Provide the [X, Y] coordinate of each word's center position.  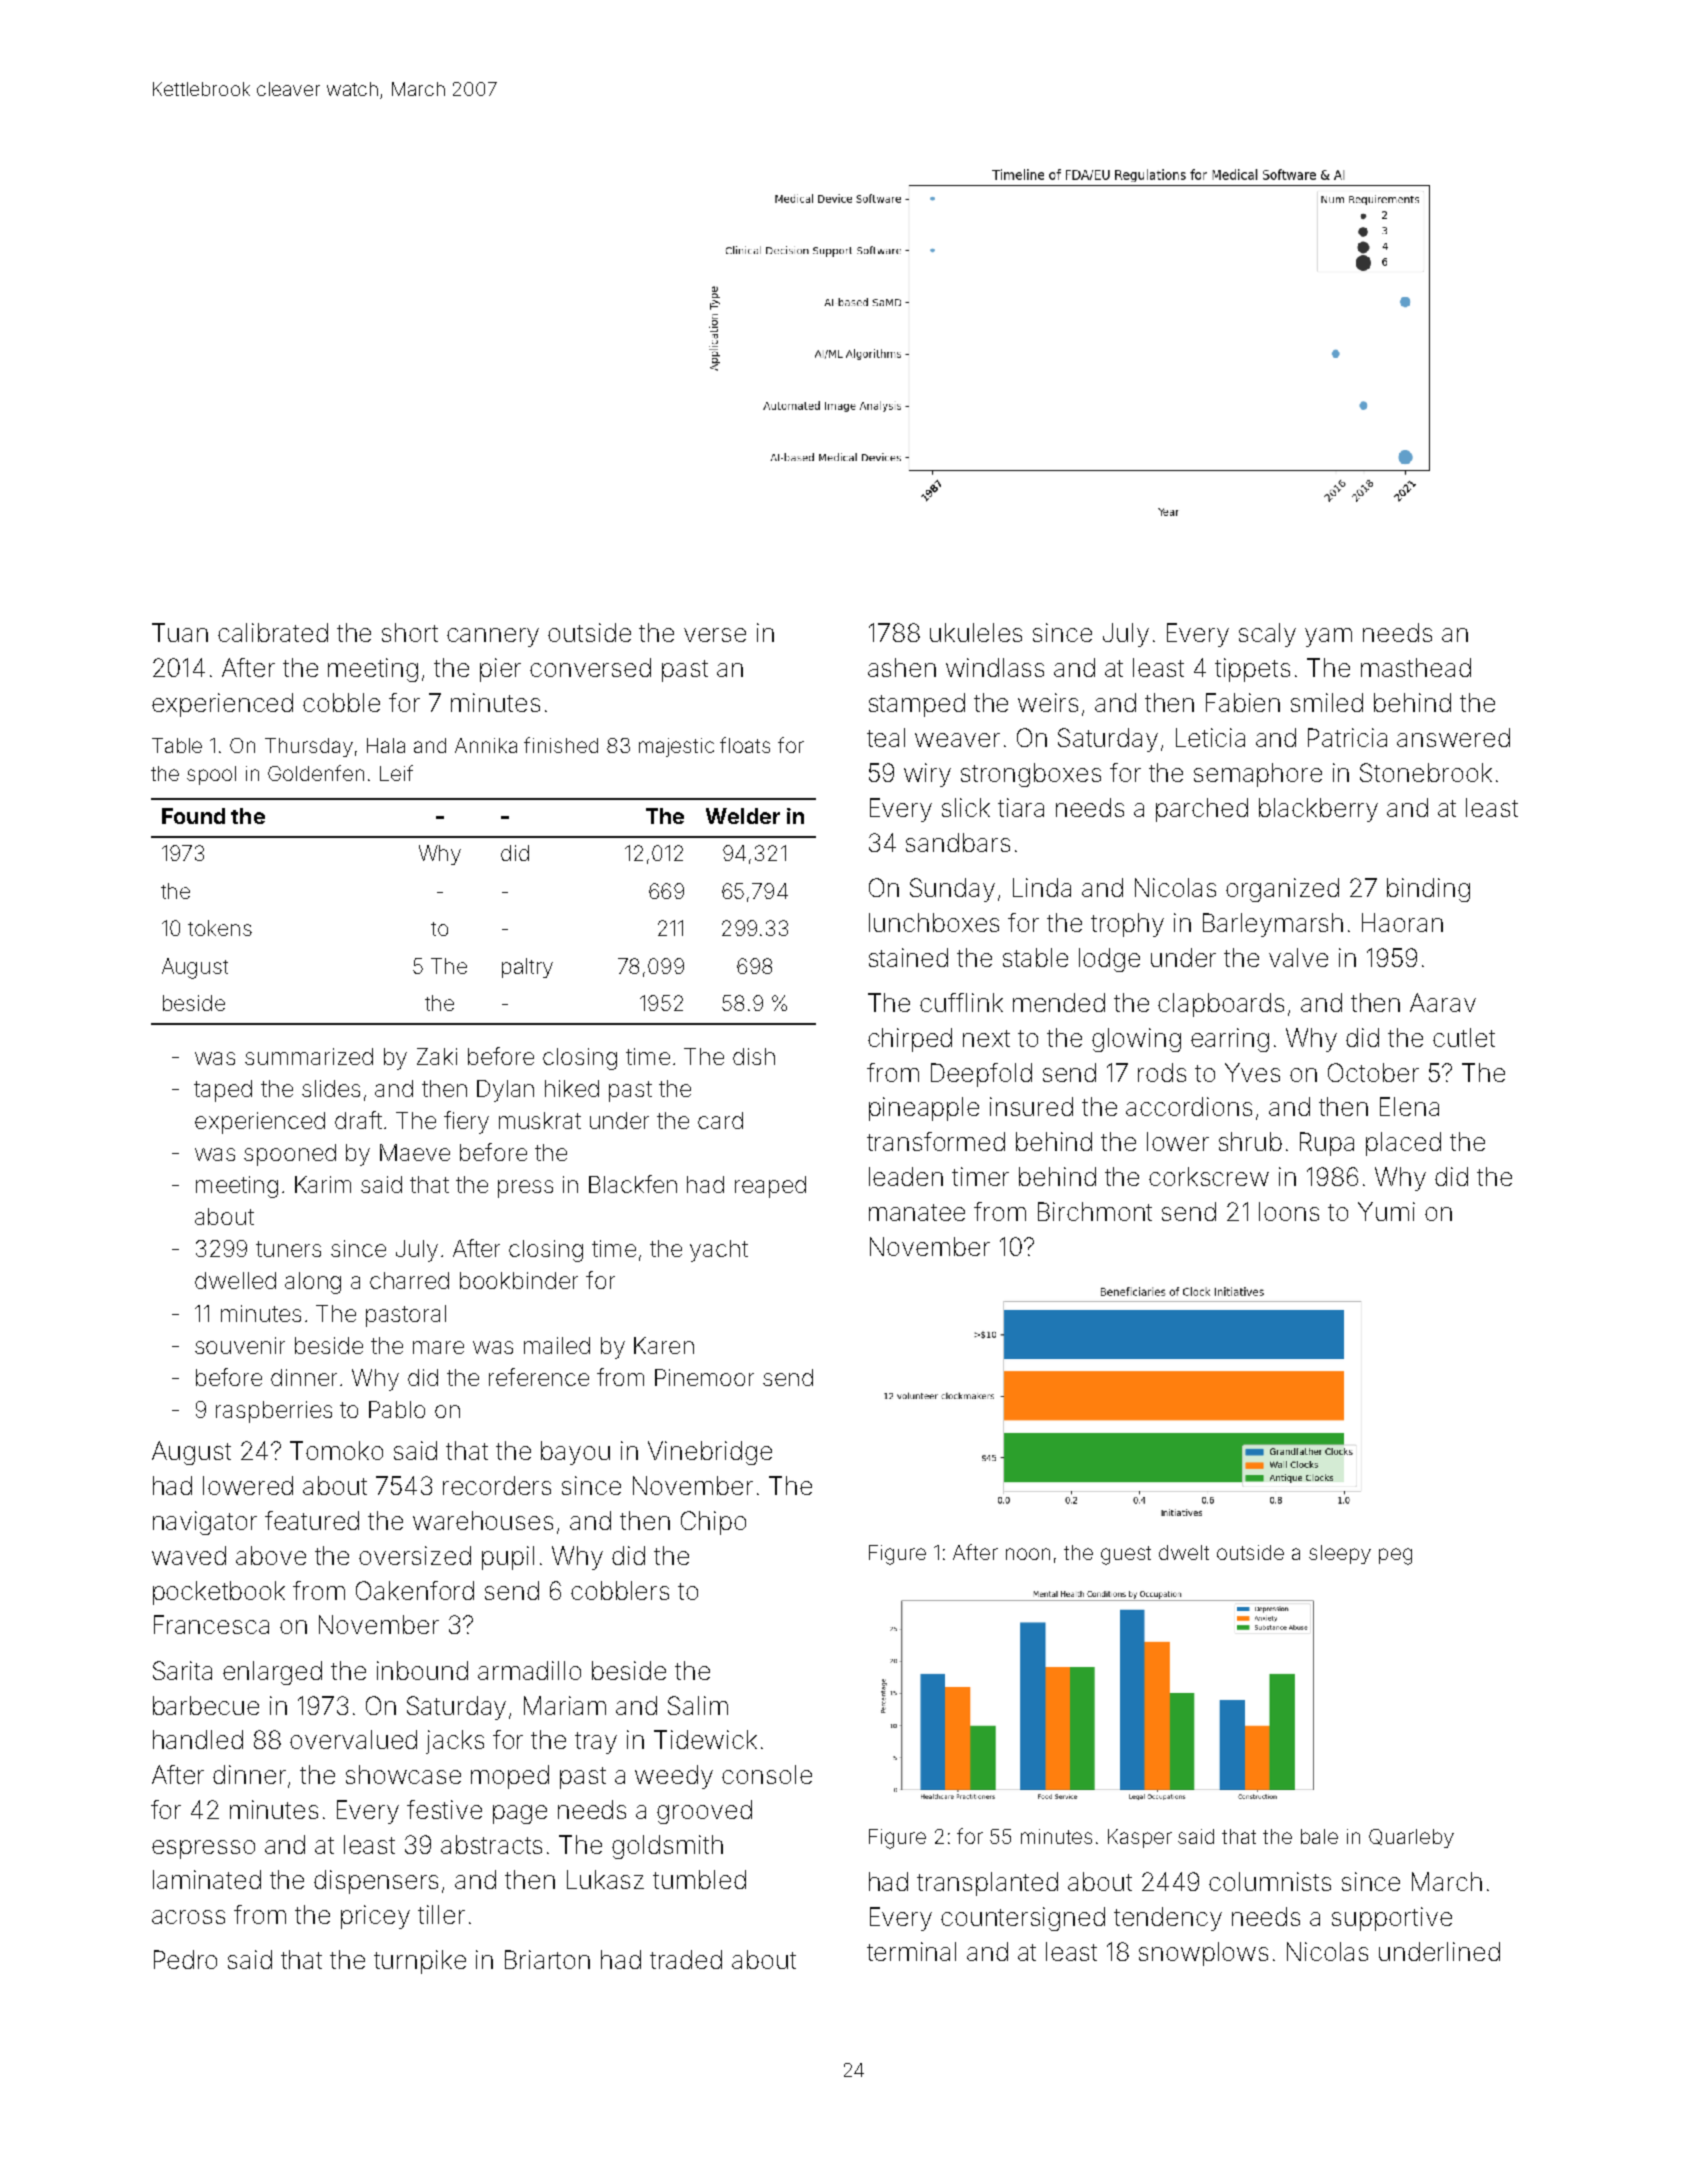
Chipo [713, 1523]
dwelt [1184, 1552]
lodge [1109, 960]
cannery [493, 637]
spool [211, 775]
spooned [290, 1155]
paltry [527, 968]
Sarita [182, 1670]
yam [1328, 637]
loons [1289, 1211]
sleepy [1340, 1554]
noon [1028, 1554]
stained [908, 957]
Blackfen [633, 1184]
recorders [497, 1485]
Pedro [185, 1959]
